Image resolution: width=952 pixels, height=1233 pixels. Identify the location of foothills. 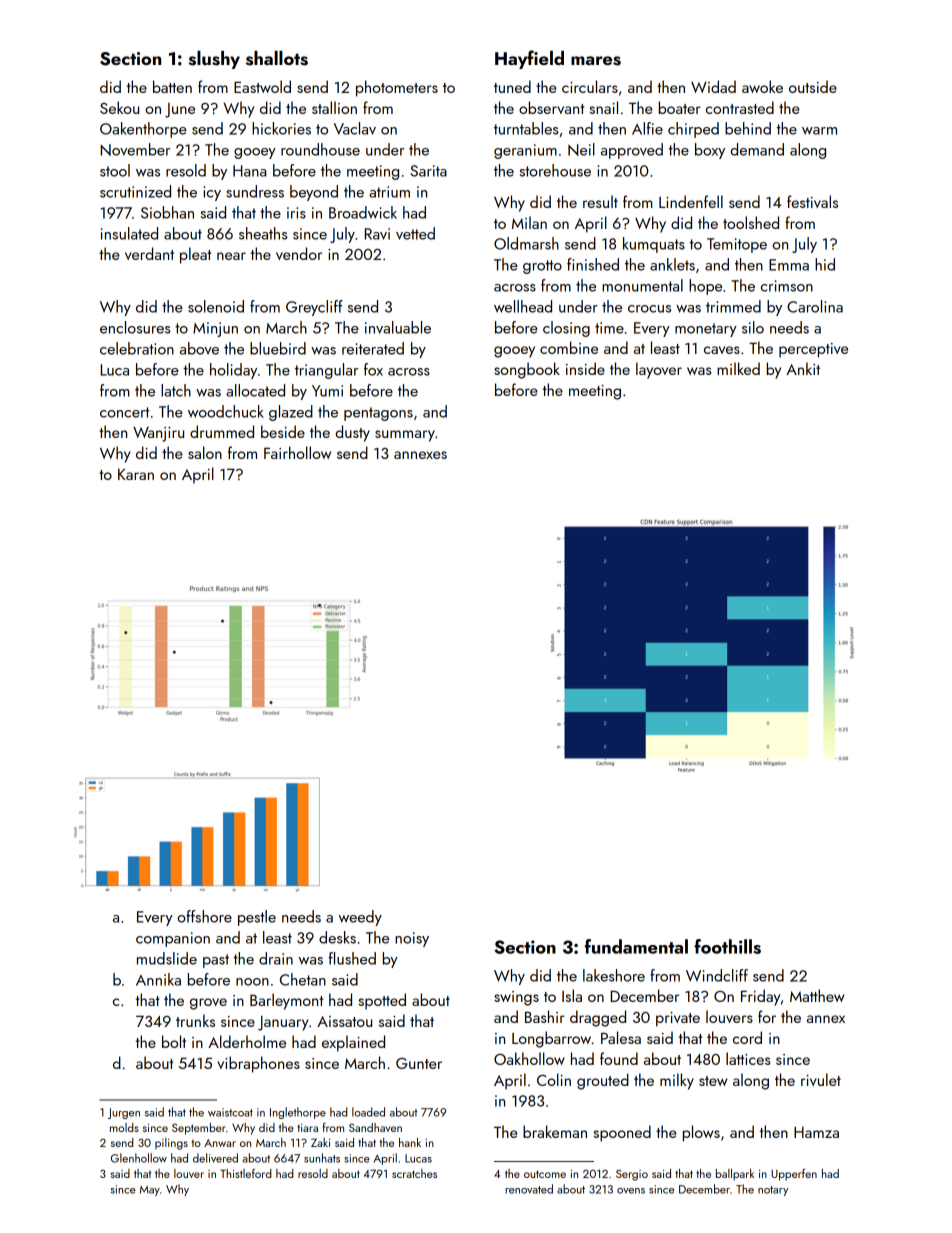
(727, 946).
